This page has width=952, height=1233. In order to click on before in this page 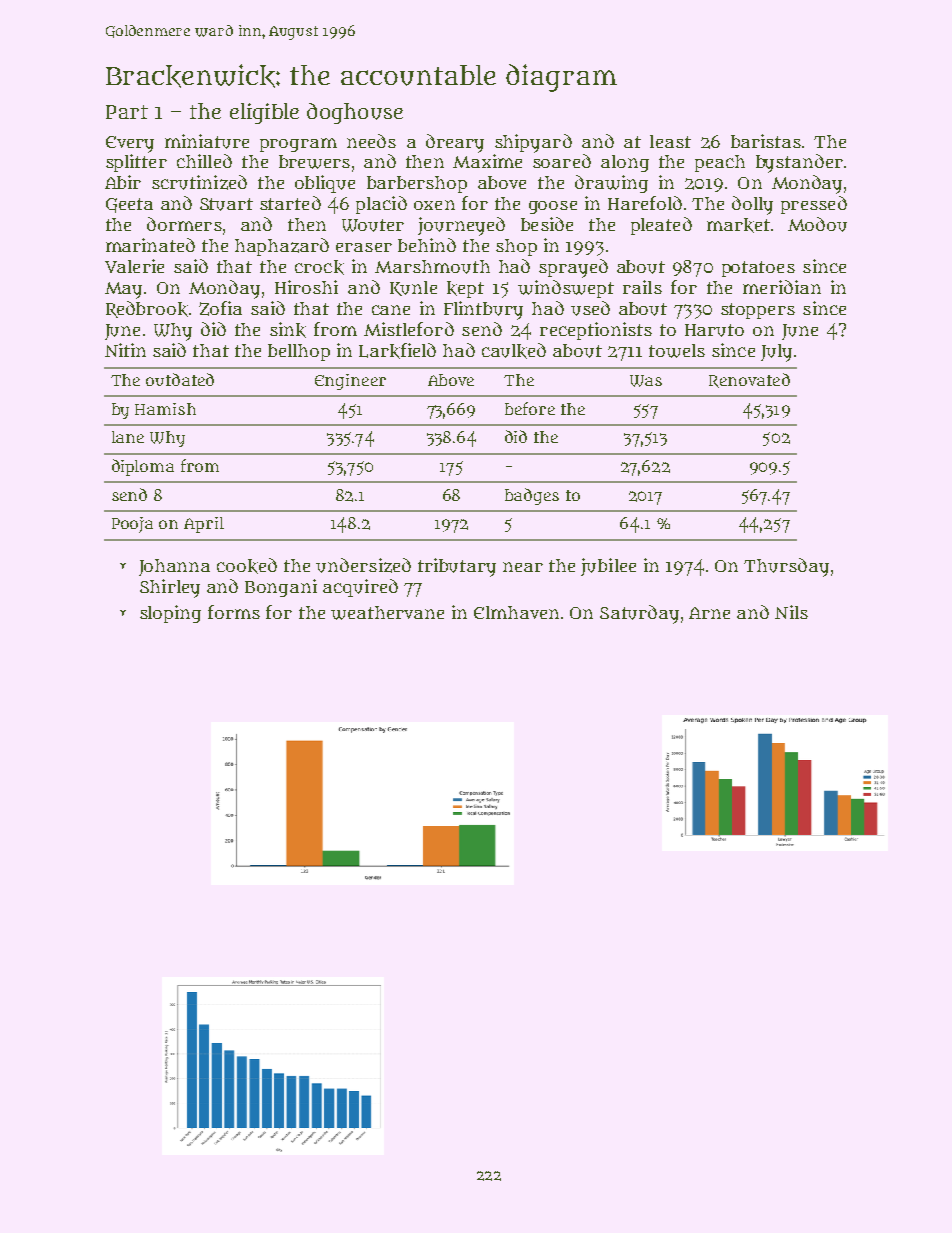, I will do `click(530, 408)`.
